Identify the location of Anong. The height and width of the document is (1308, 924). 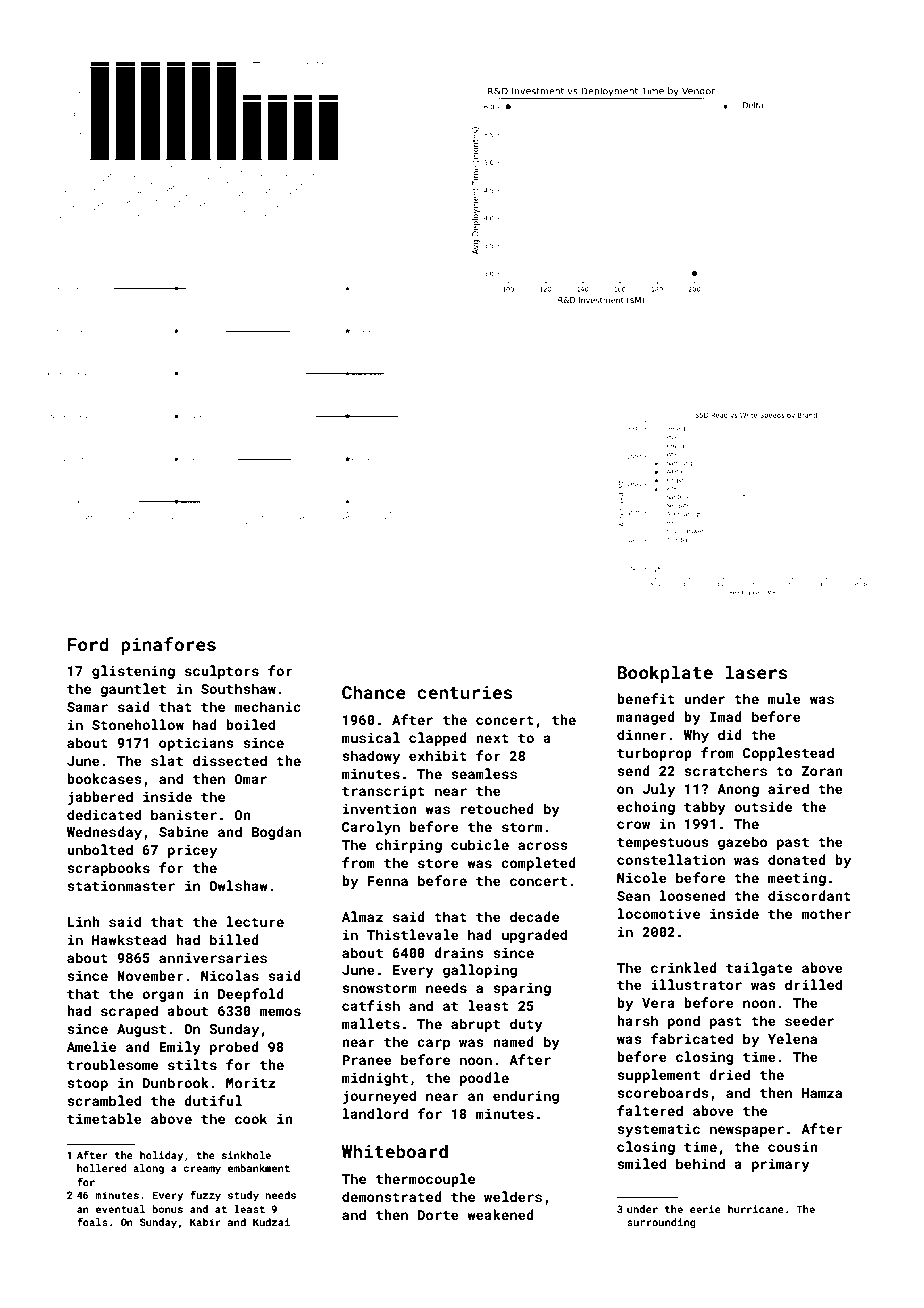
(738, 790).
